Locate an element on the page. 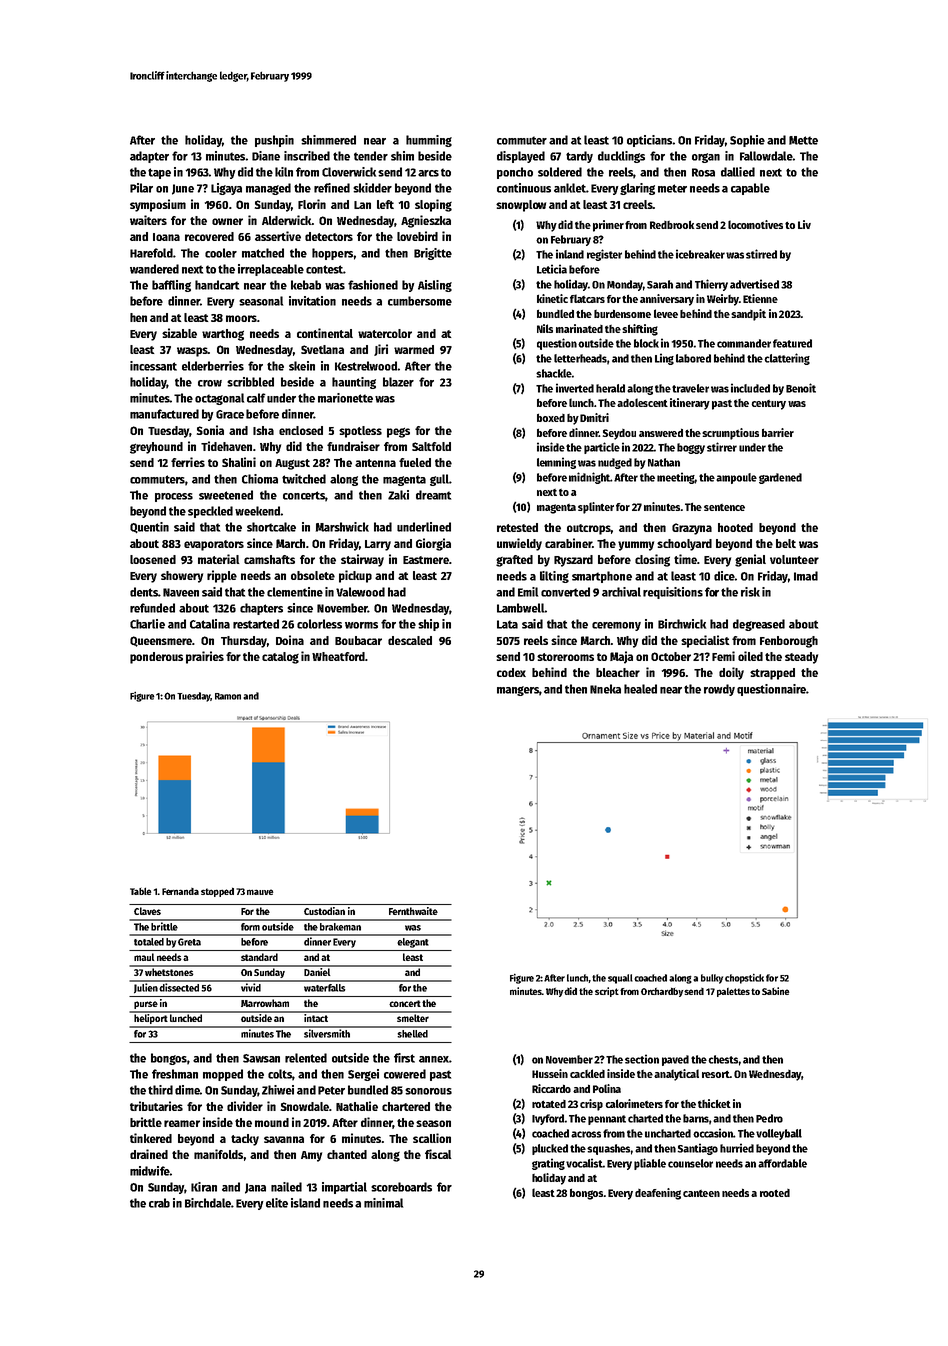  steady is located at coordinates (801, 658).
